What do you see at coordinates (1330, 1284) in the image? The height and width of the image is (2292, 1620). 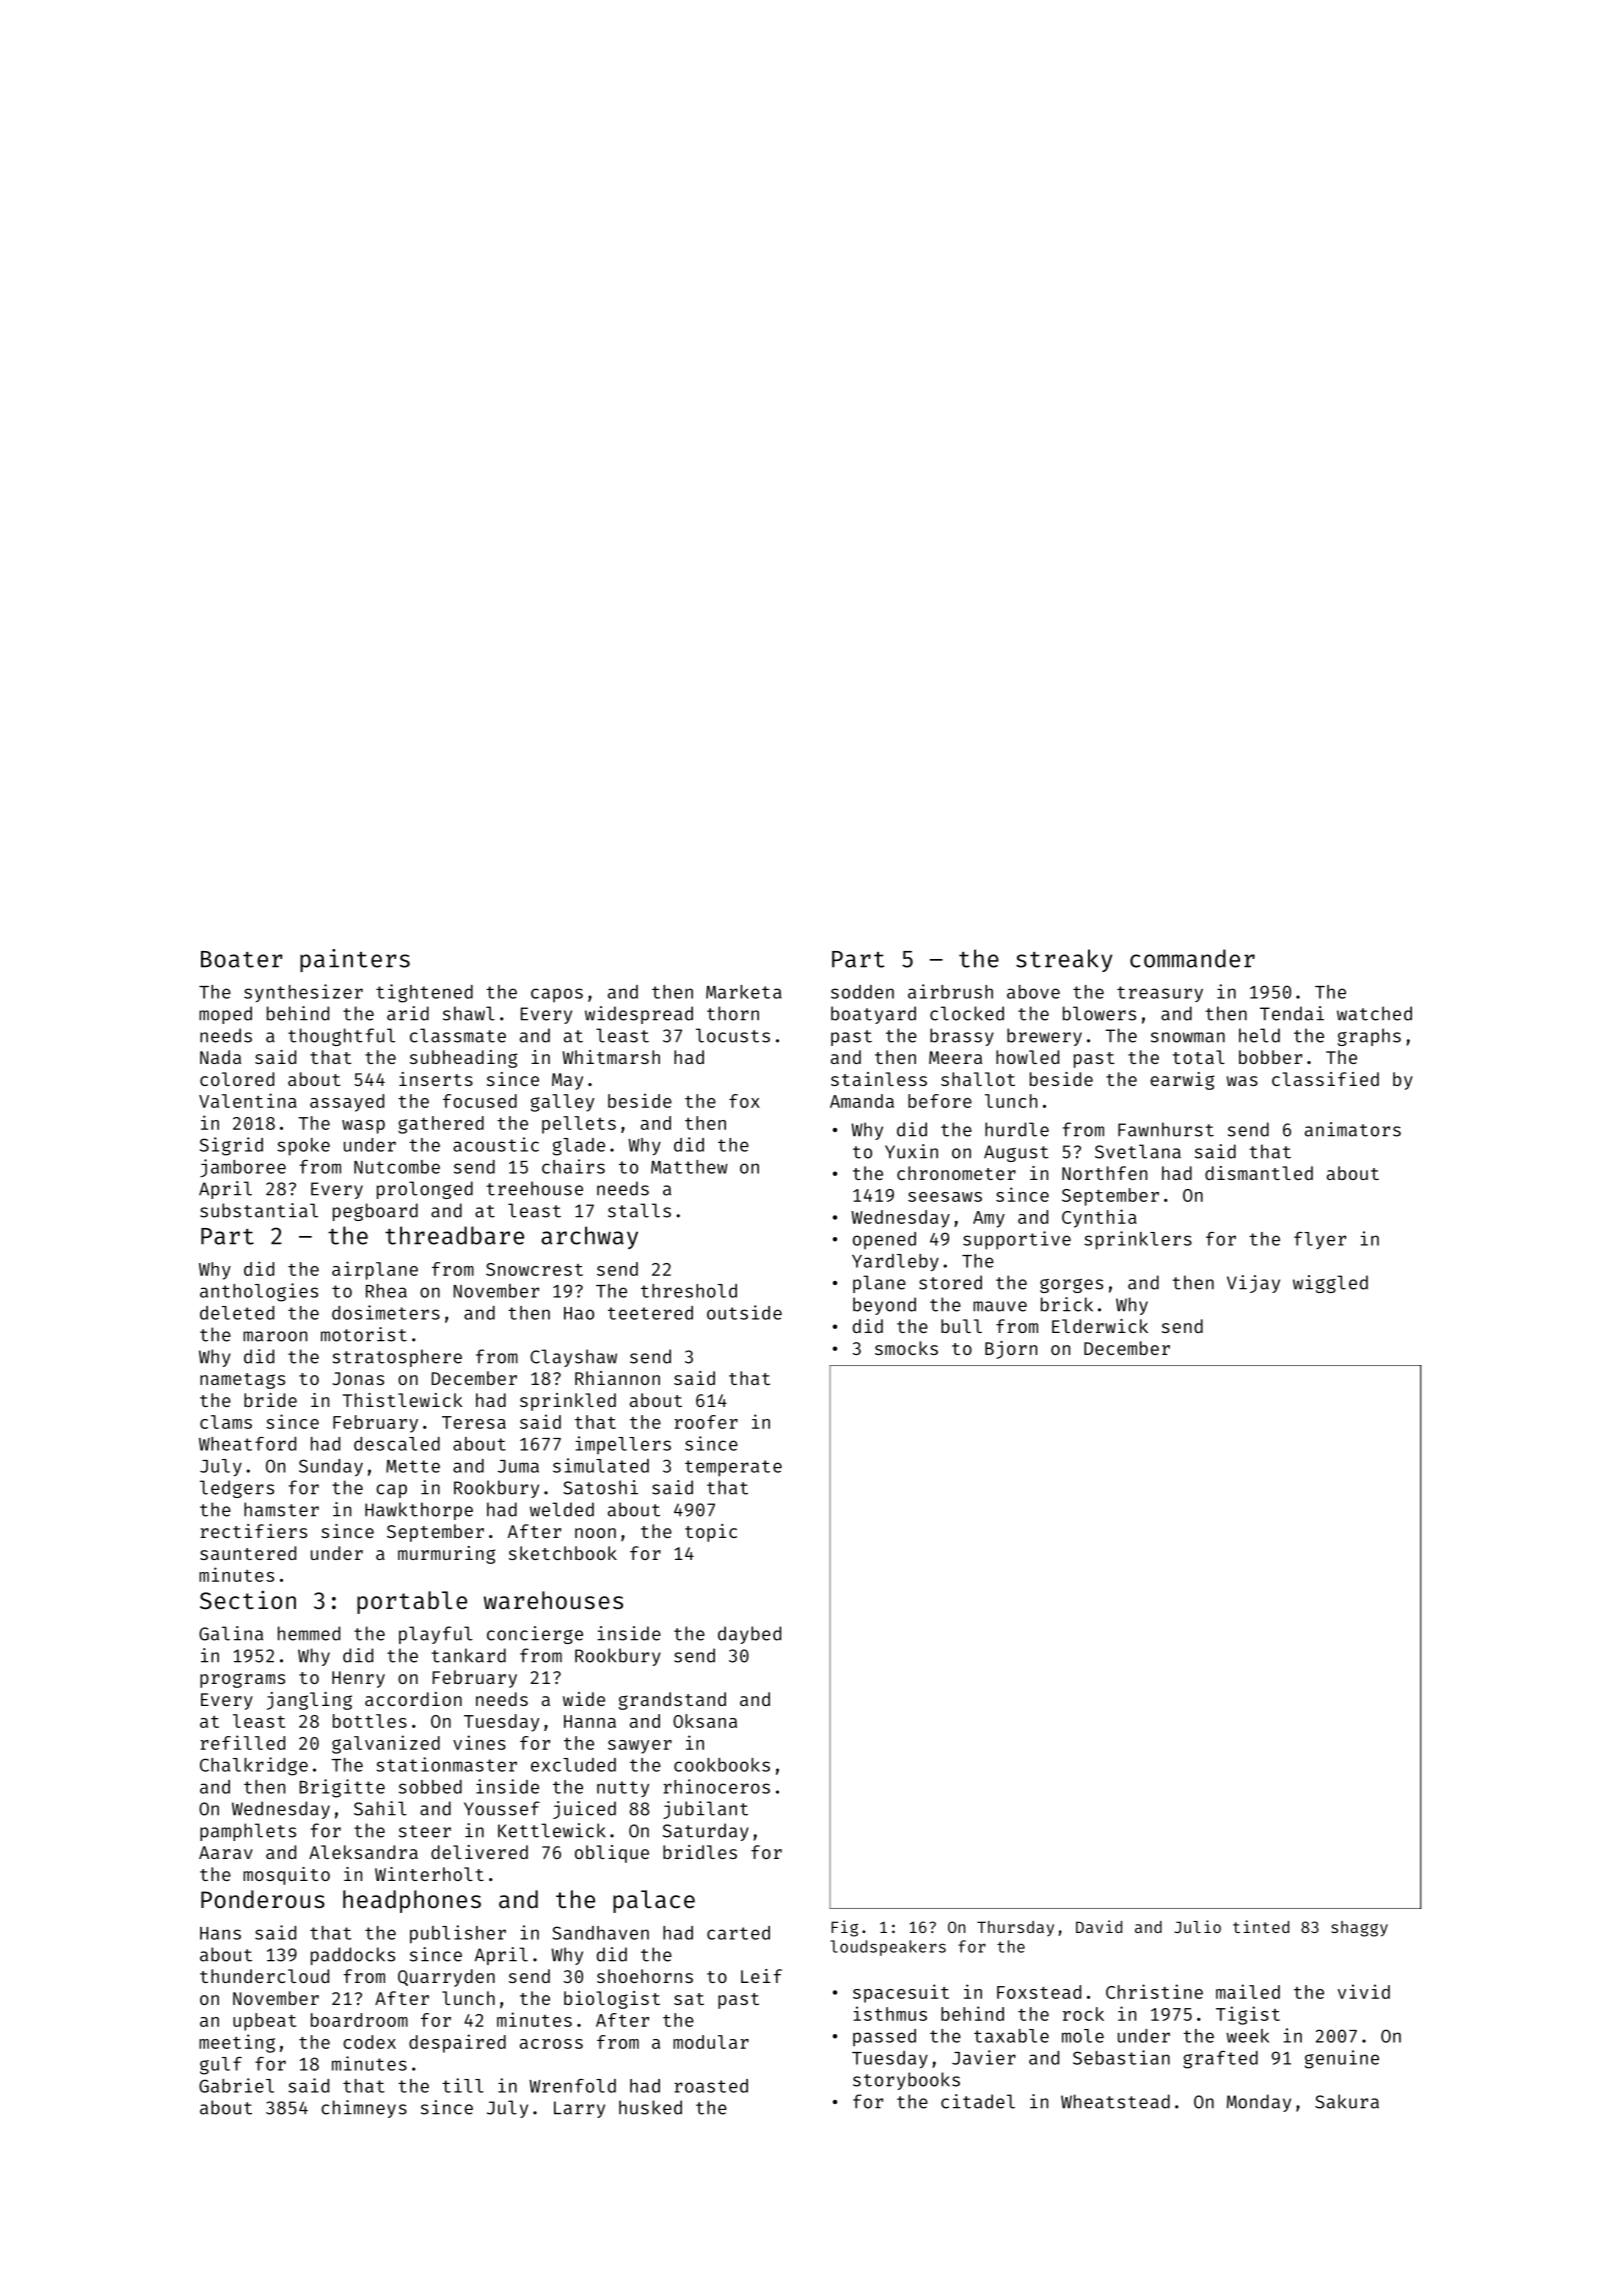 I see `wiggled` at bounding box center [1330, 1284].
